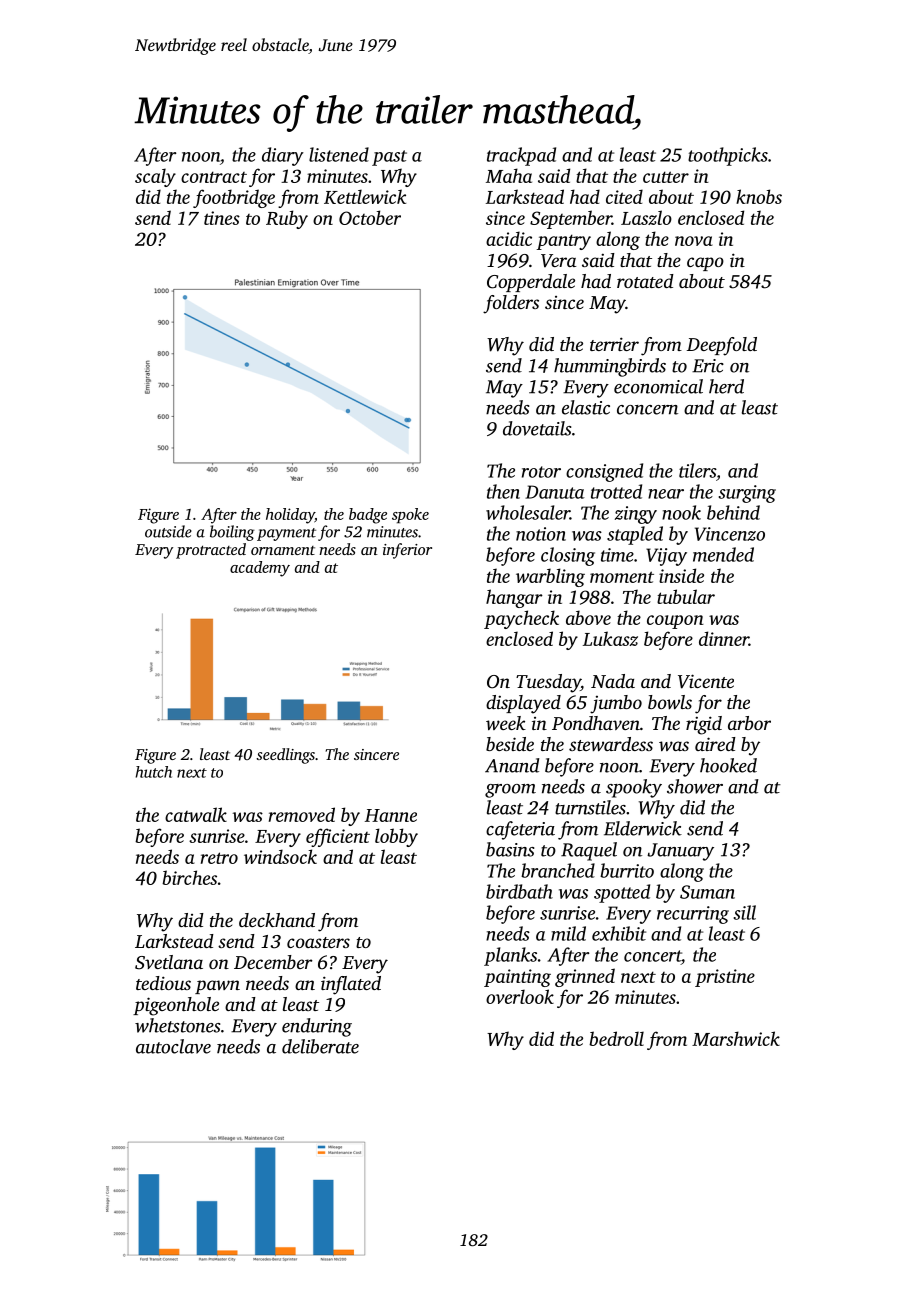  I want to click on past, so click(389, 158).
